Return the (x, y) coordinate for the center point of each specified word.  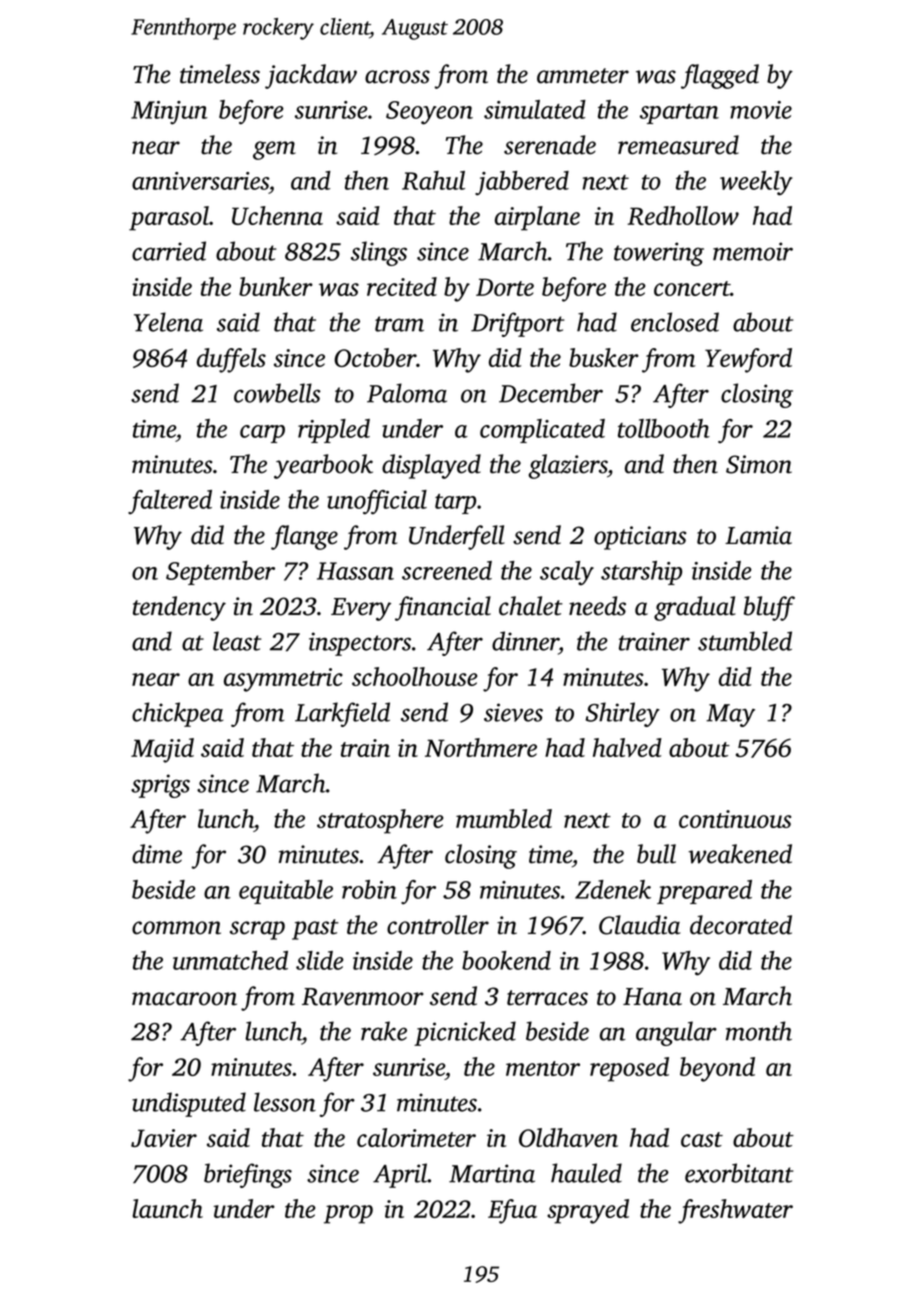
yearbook (323, 466)
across (397, 77)
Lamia (758, 535)
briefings (248, 1175)
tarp (455, 504)
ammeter (583, 76)
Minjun (169, 113)
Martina (492, 1173)
